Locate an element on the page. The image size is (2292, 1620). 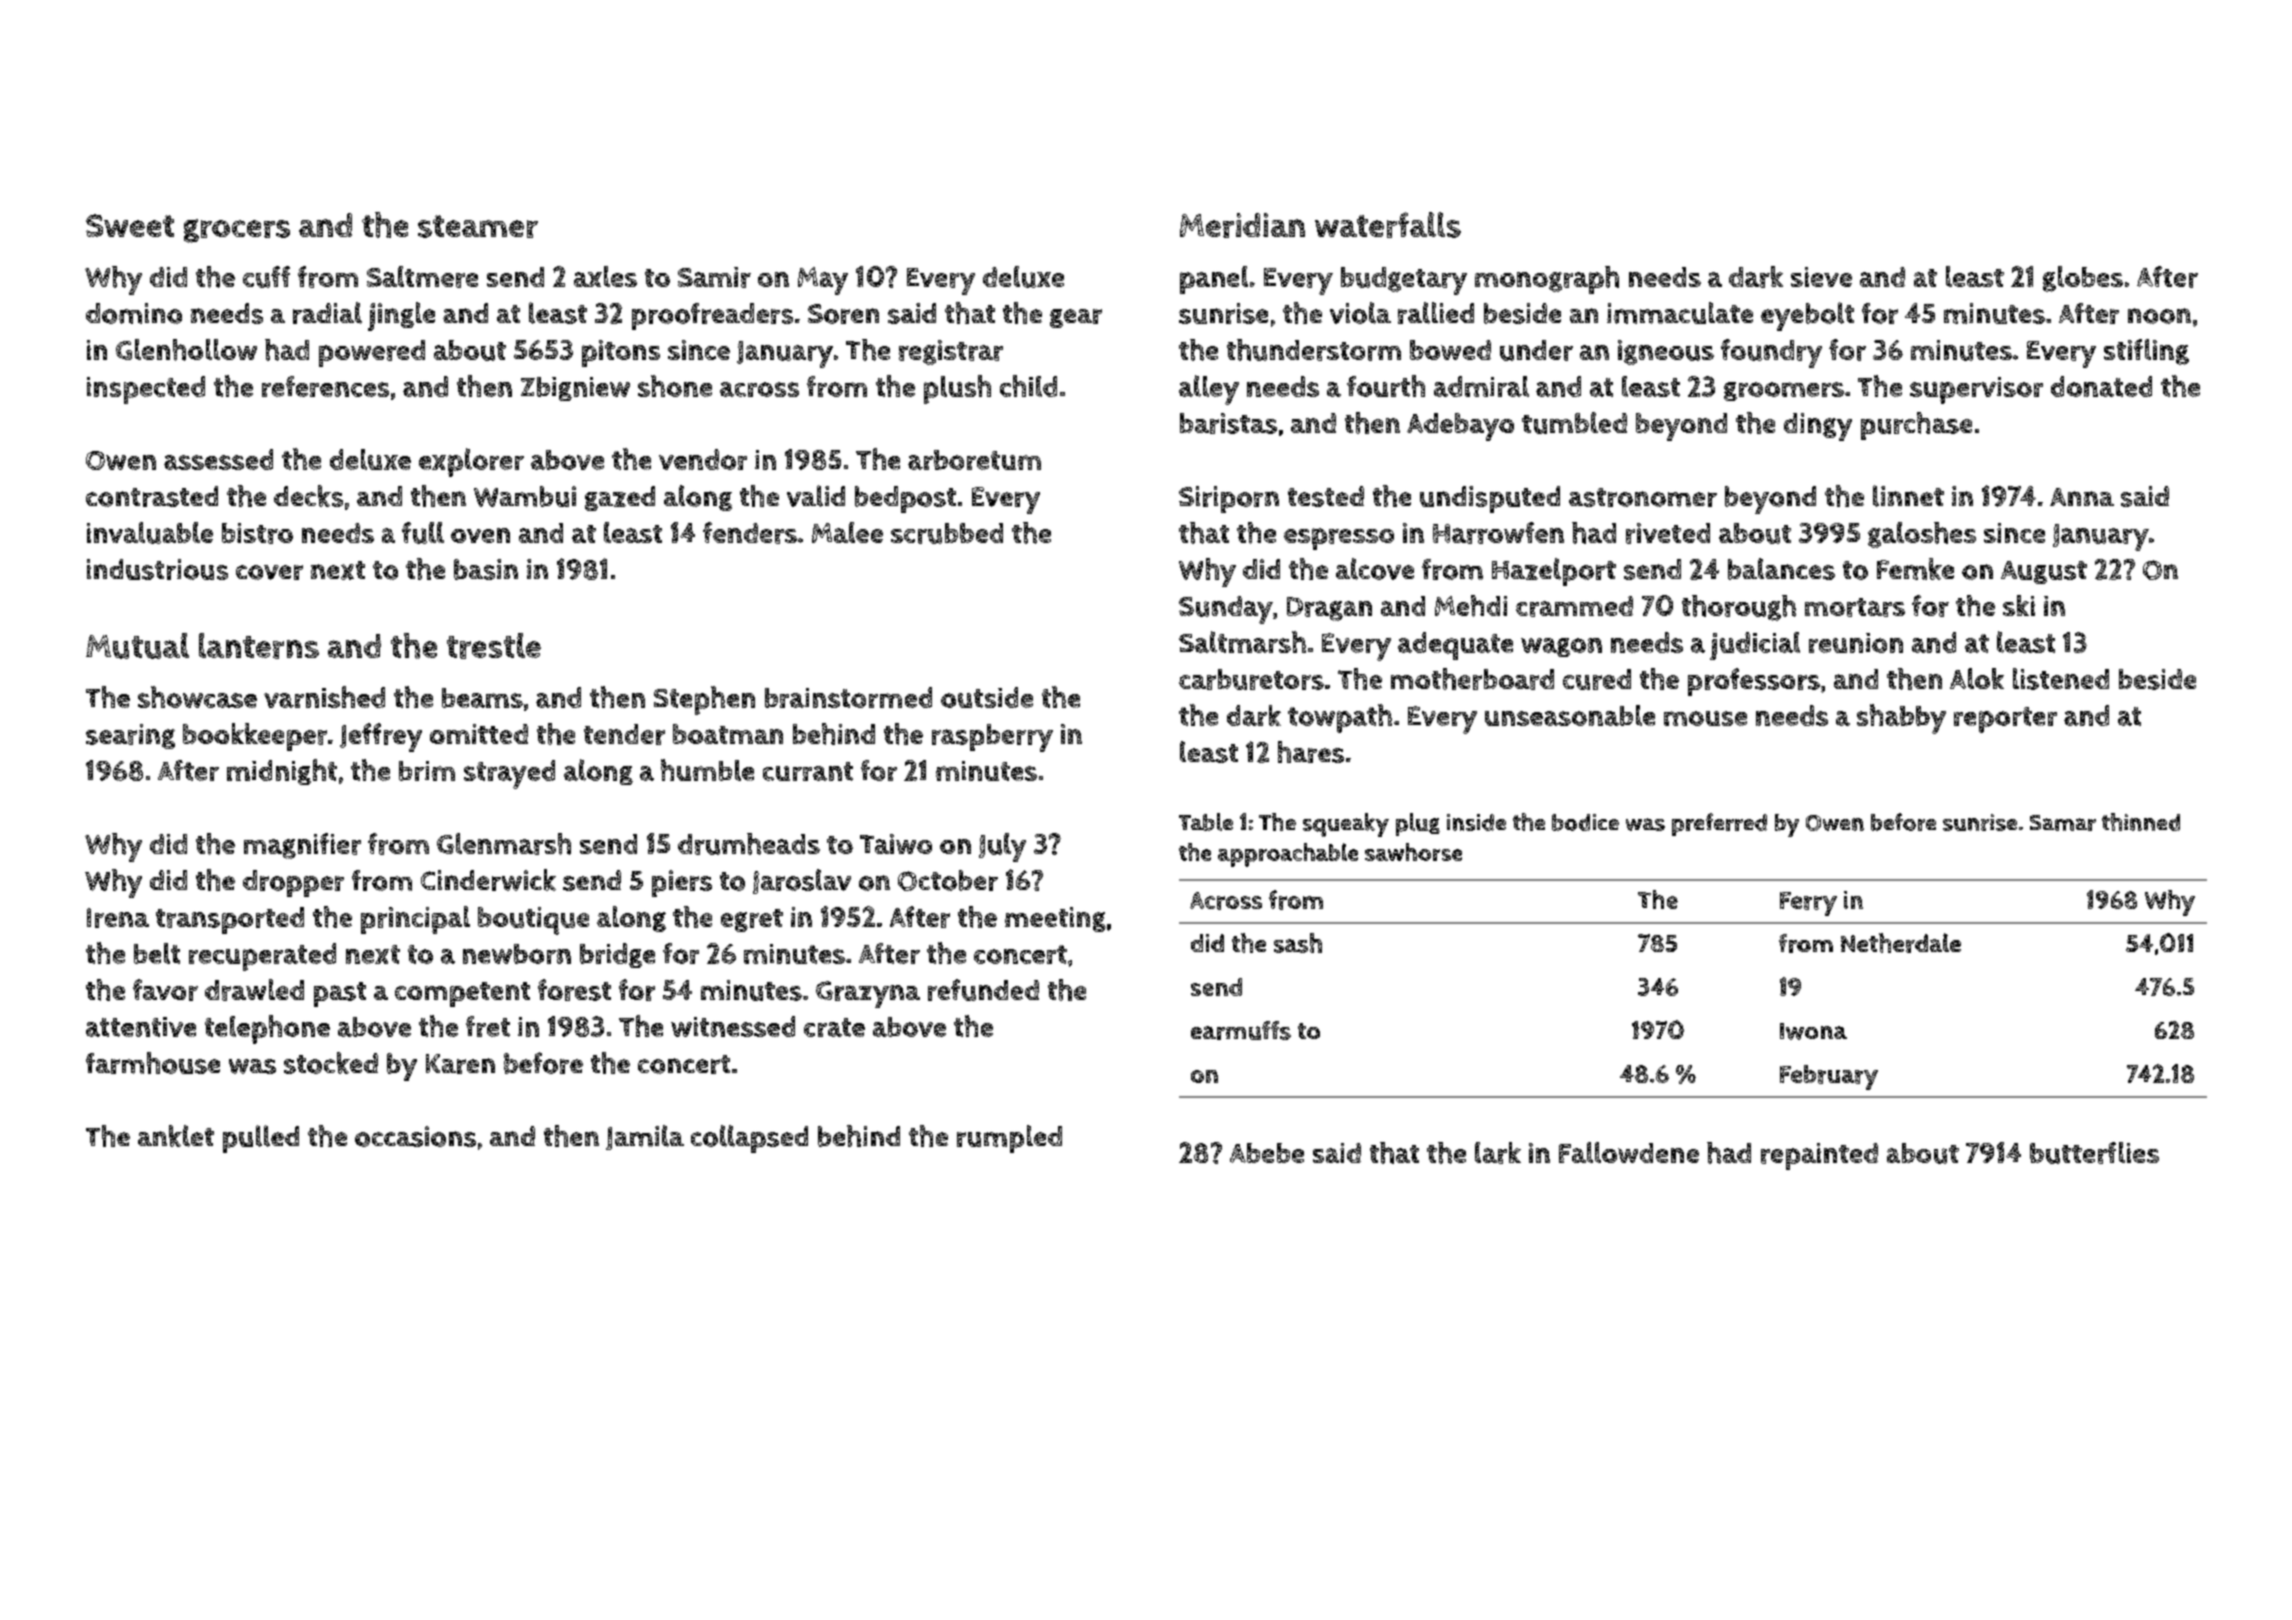
grocers is located at coordinates (237, 231).
